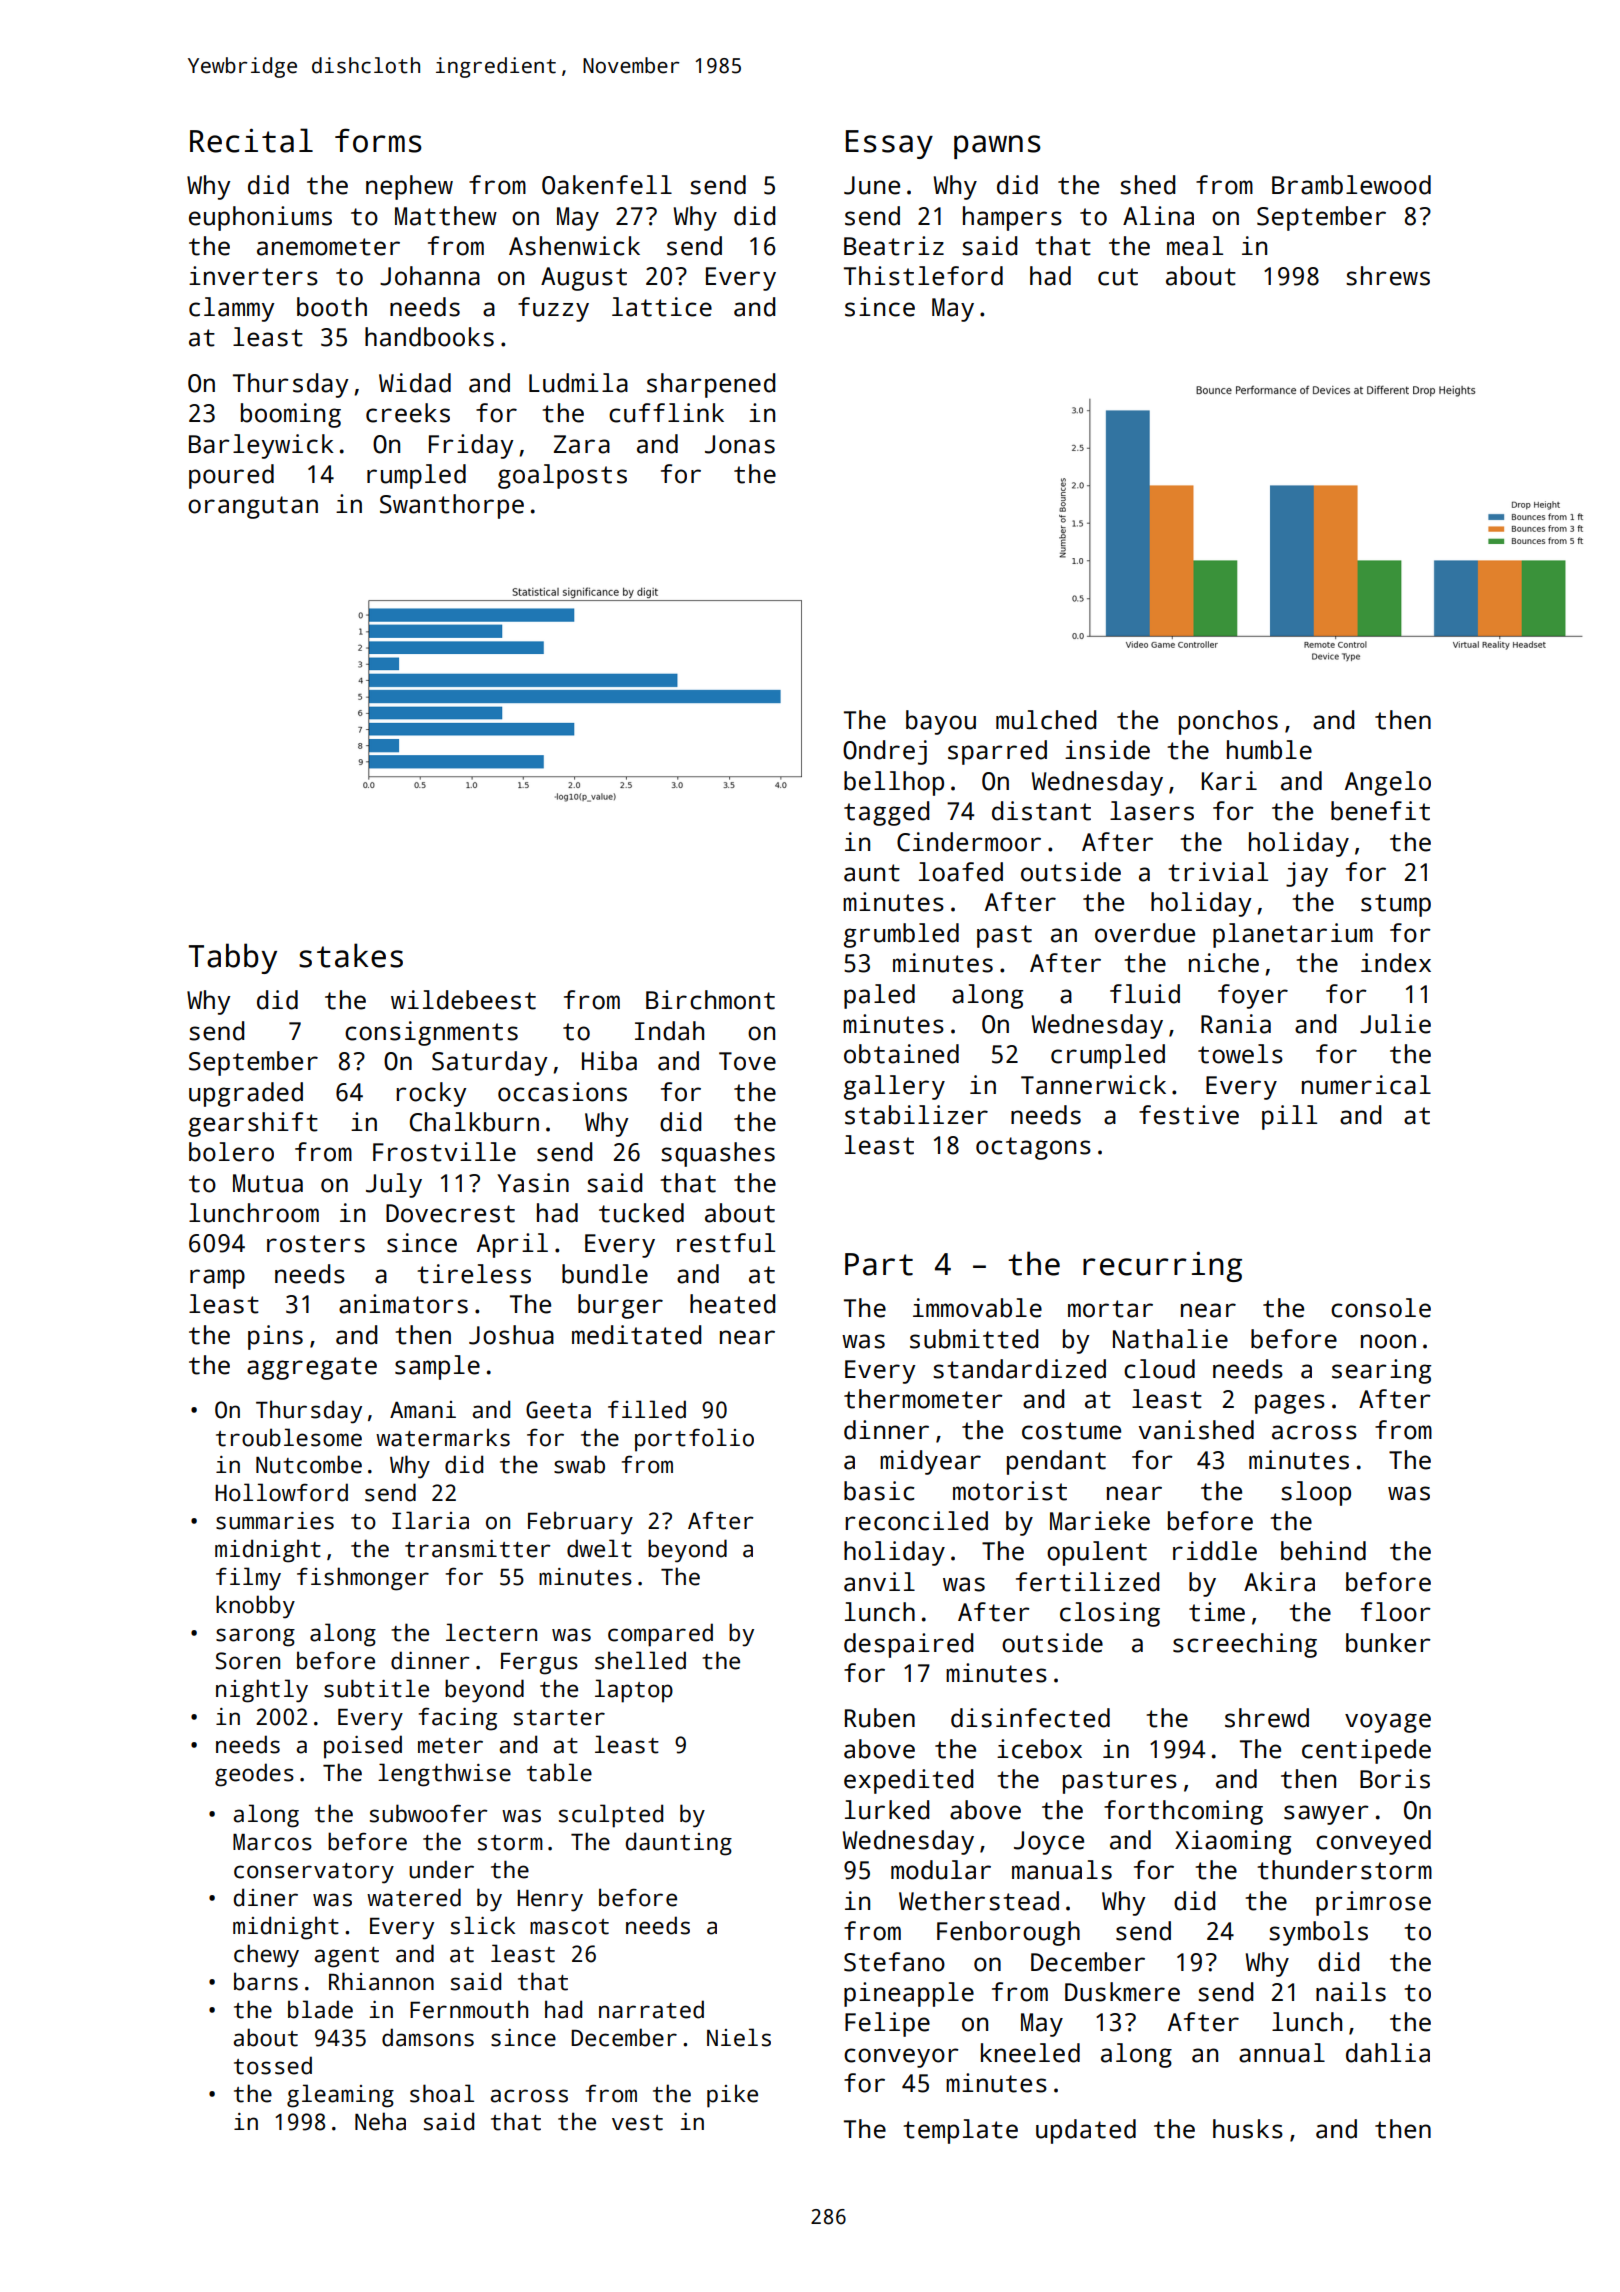  Describe the element at coordinates (562, 1092) in the screenshot. I see `occasions` at that location.
